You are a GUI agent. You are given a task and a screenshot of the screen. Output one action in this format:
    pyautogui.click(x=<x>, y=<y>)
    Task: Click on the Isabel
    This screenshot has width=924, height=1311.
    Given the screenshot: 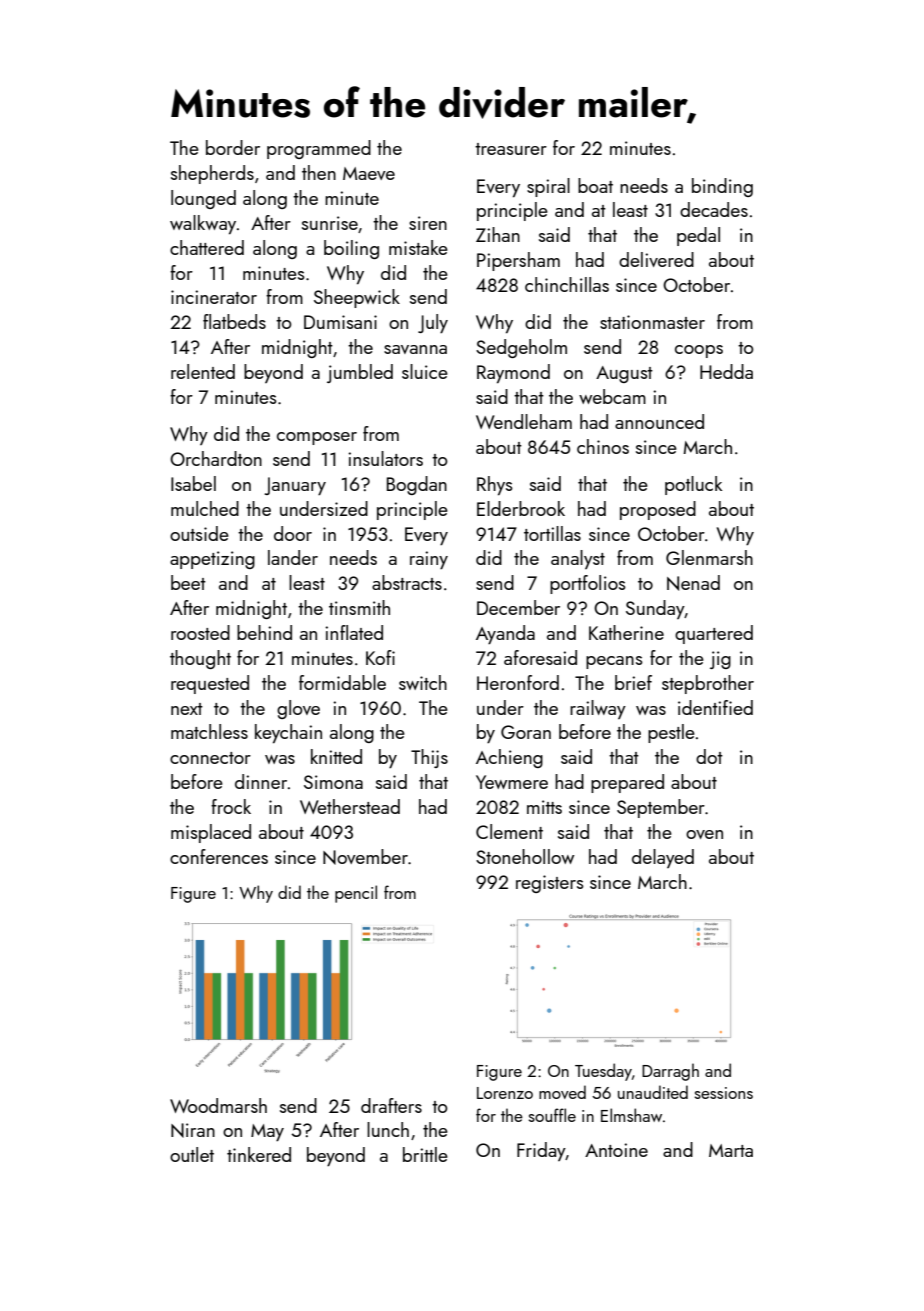 What is the action you would take?
    pyautogui.click(x=193, y=483)
